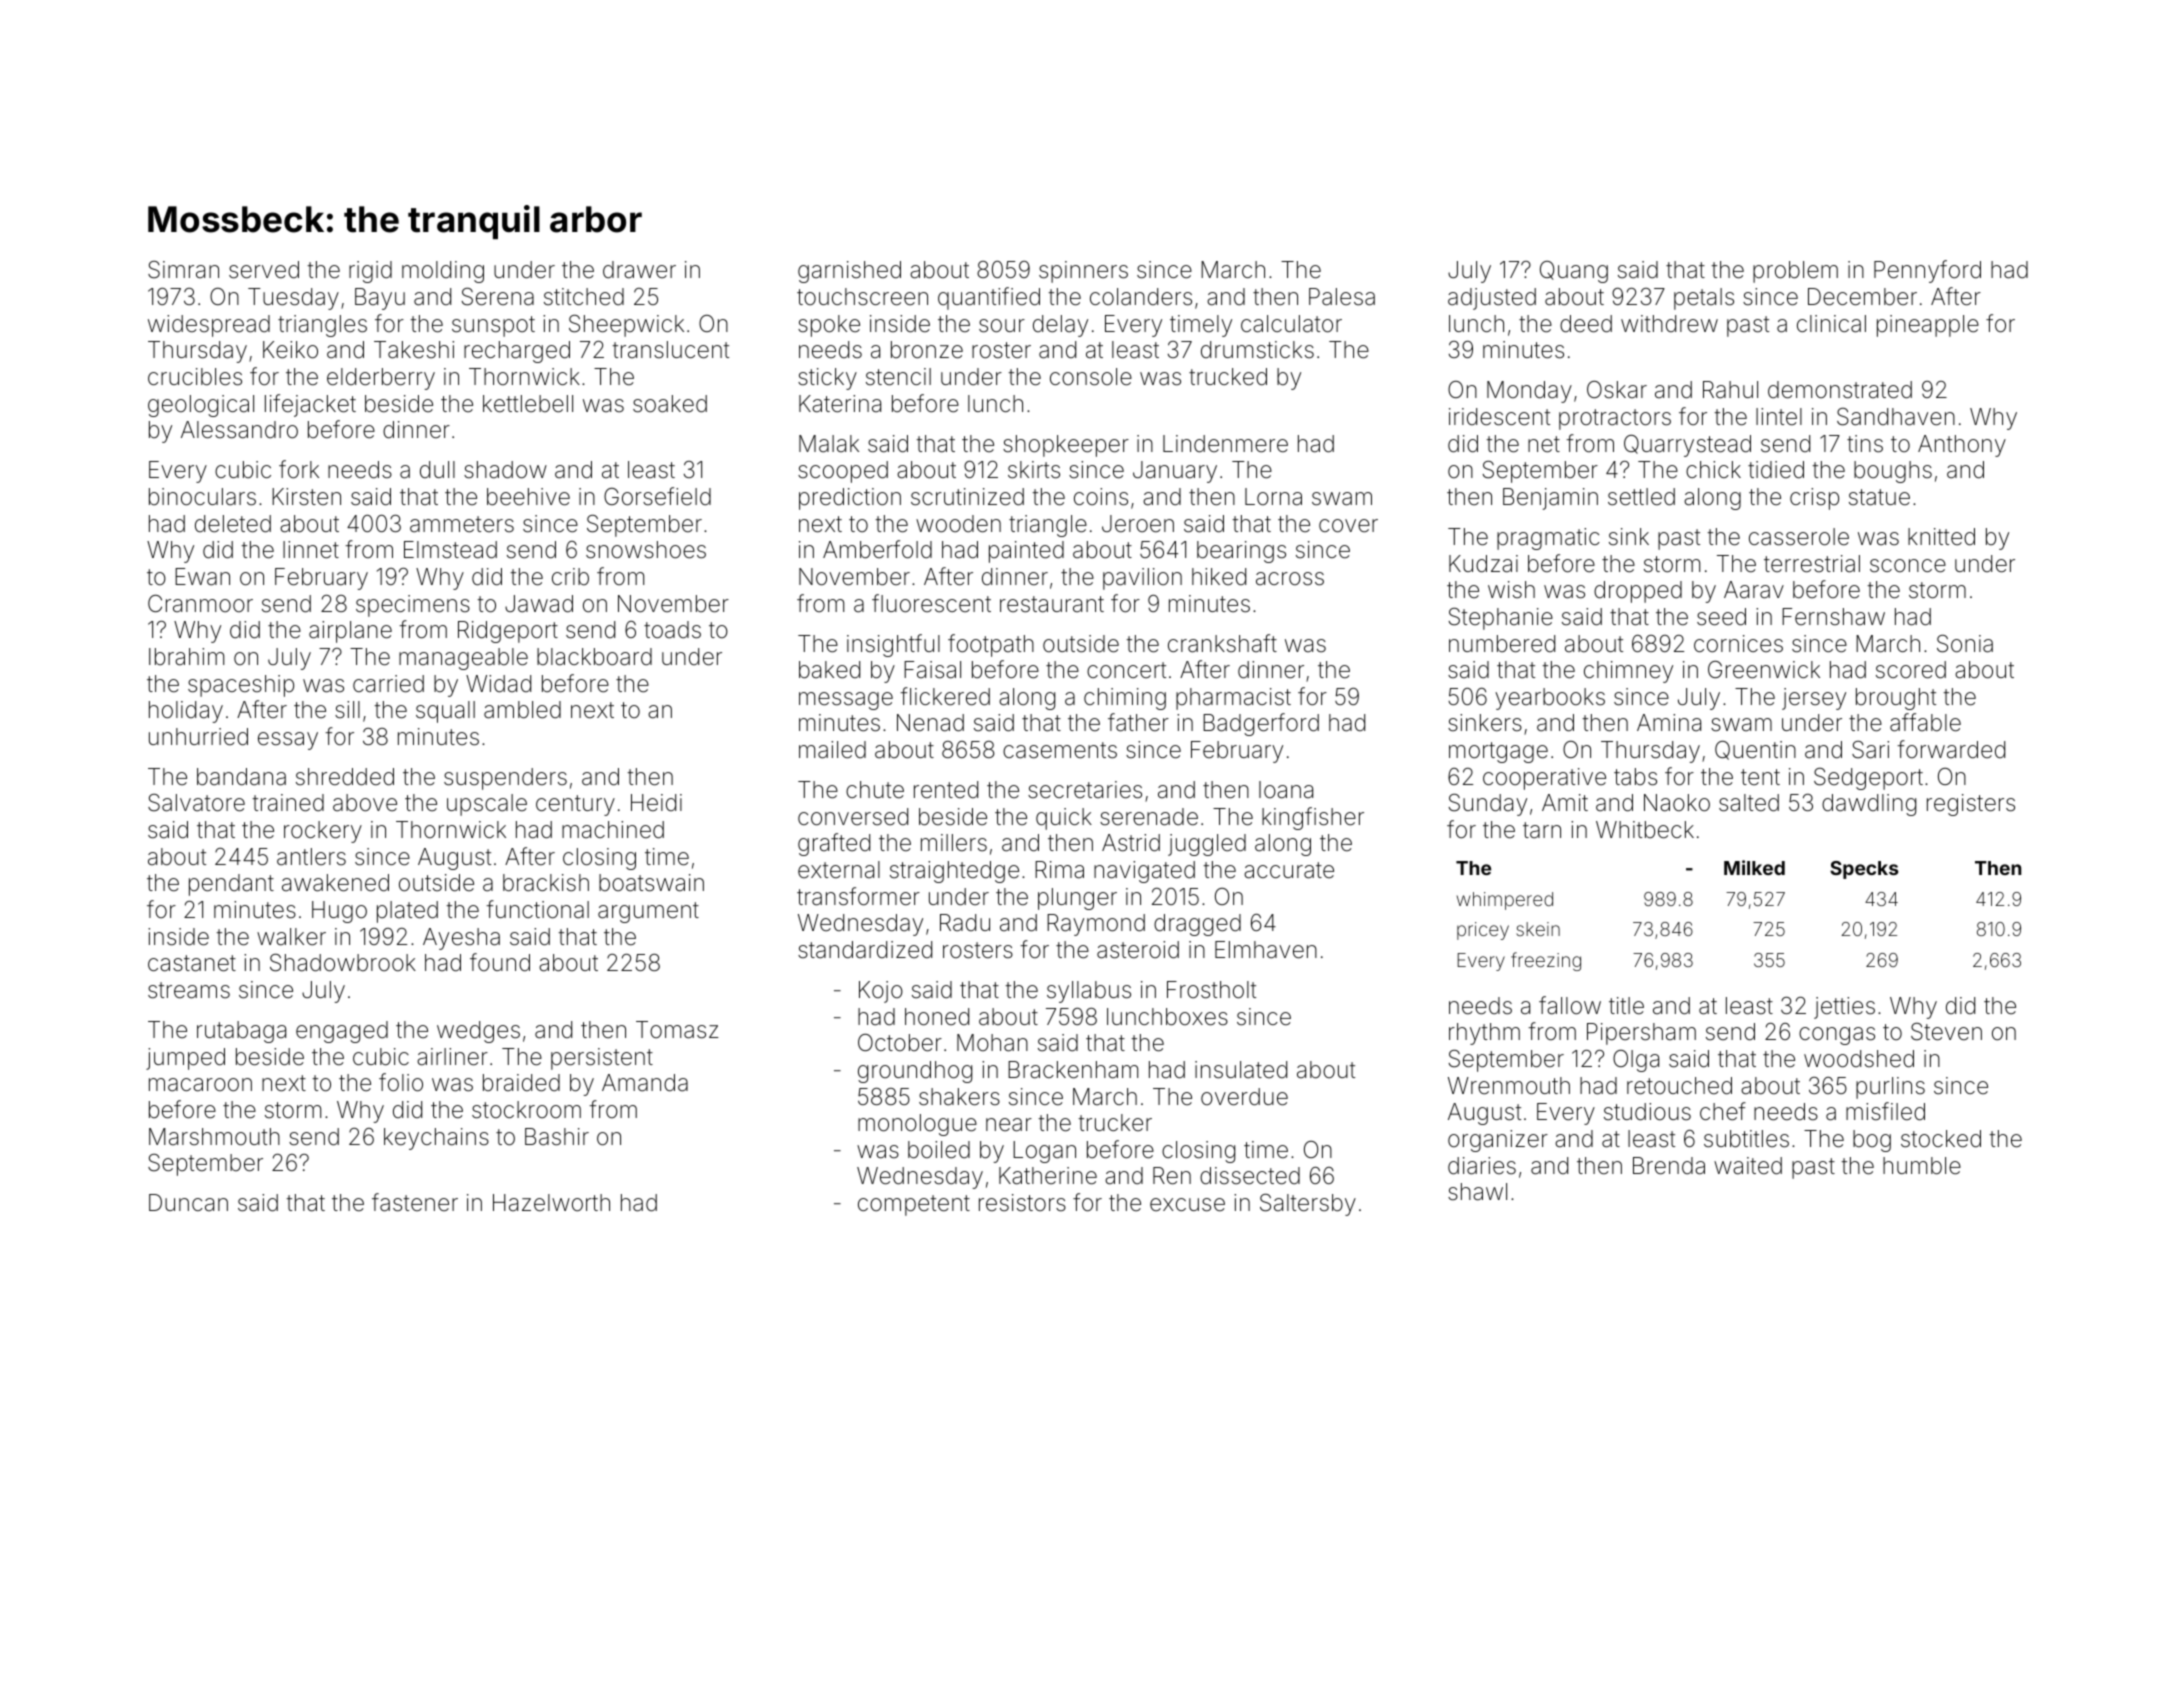 The image size is (2178, 1683). I want to click on Jeroen, so click(1138, 523).
